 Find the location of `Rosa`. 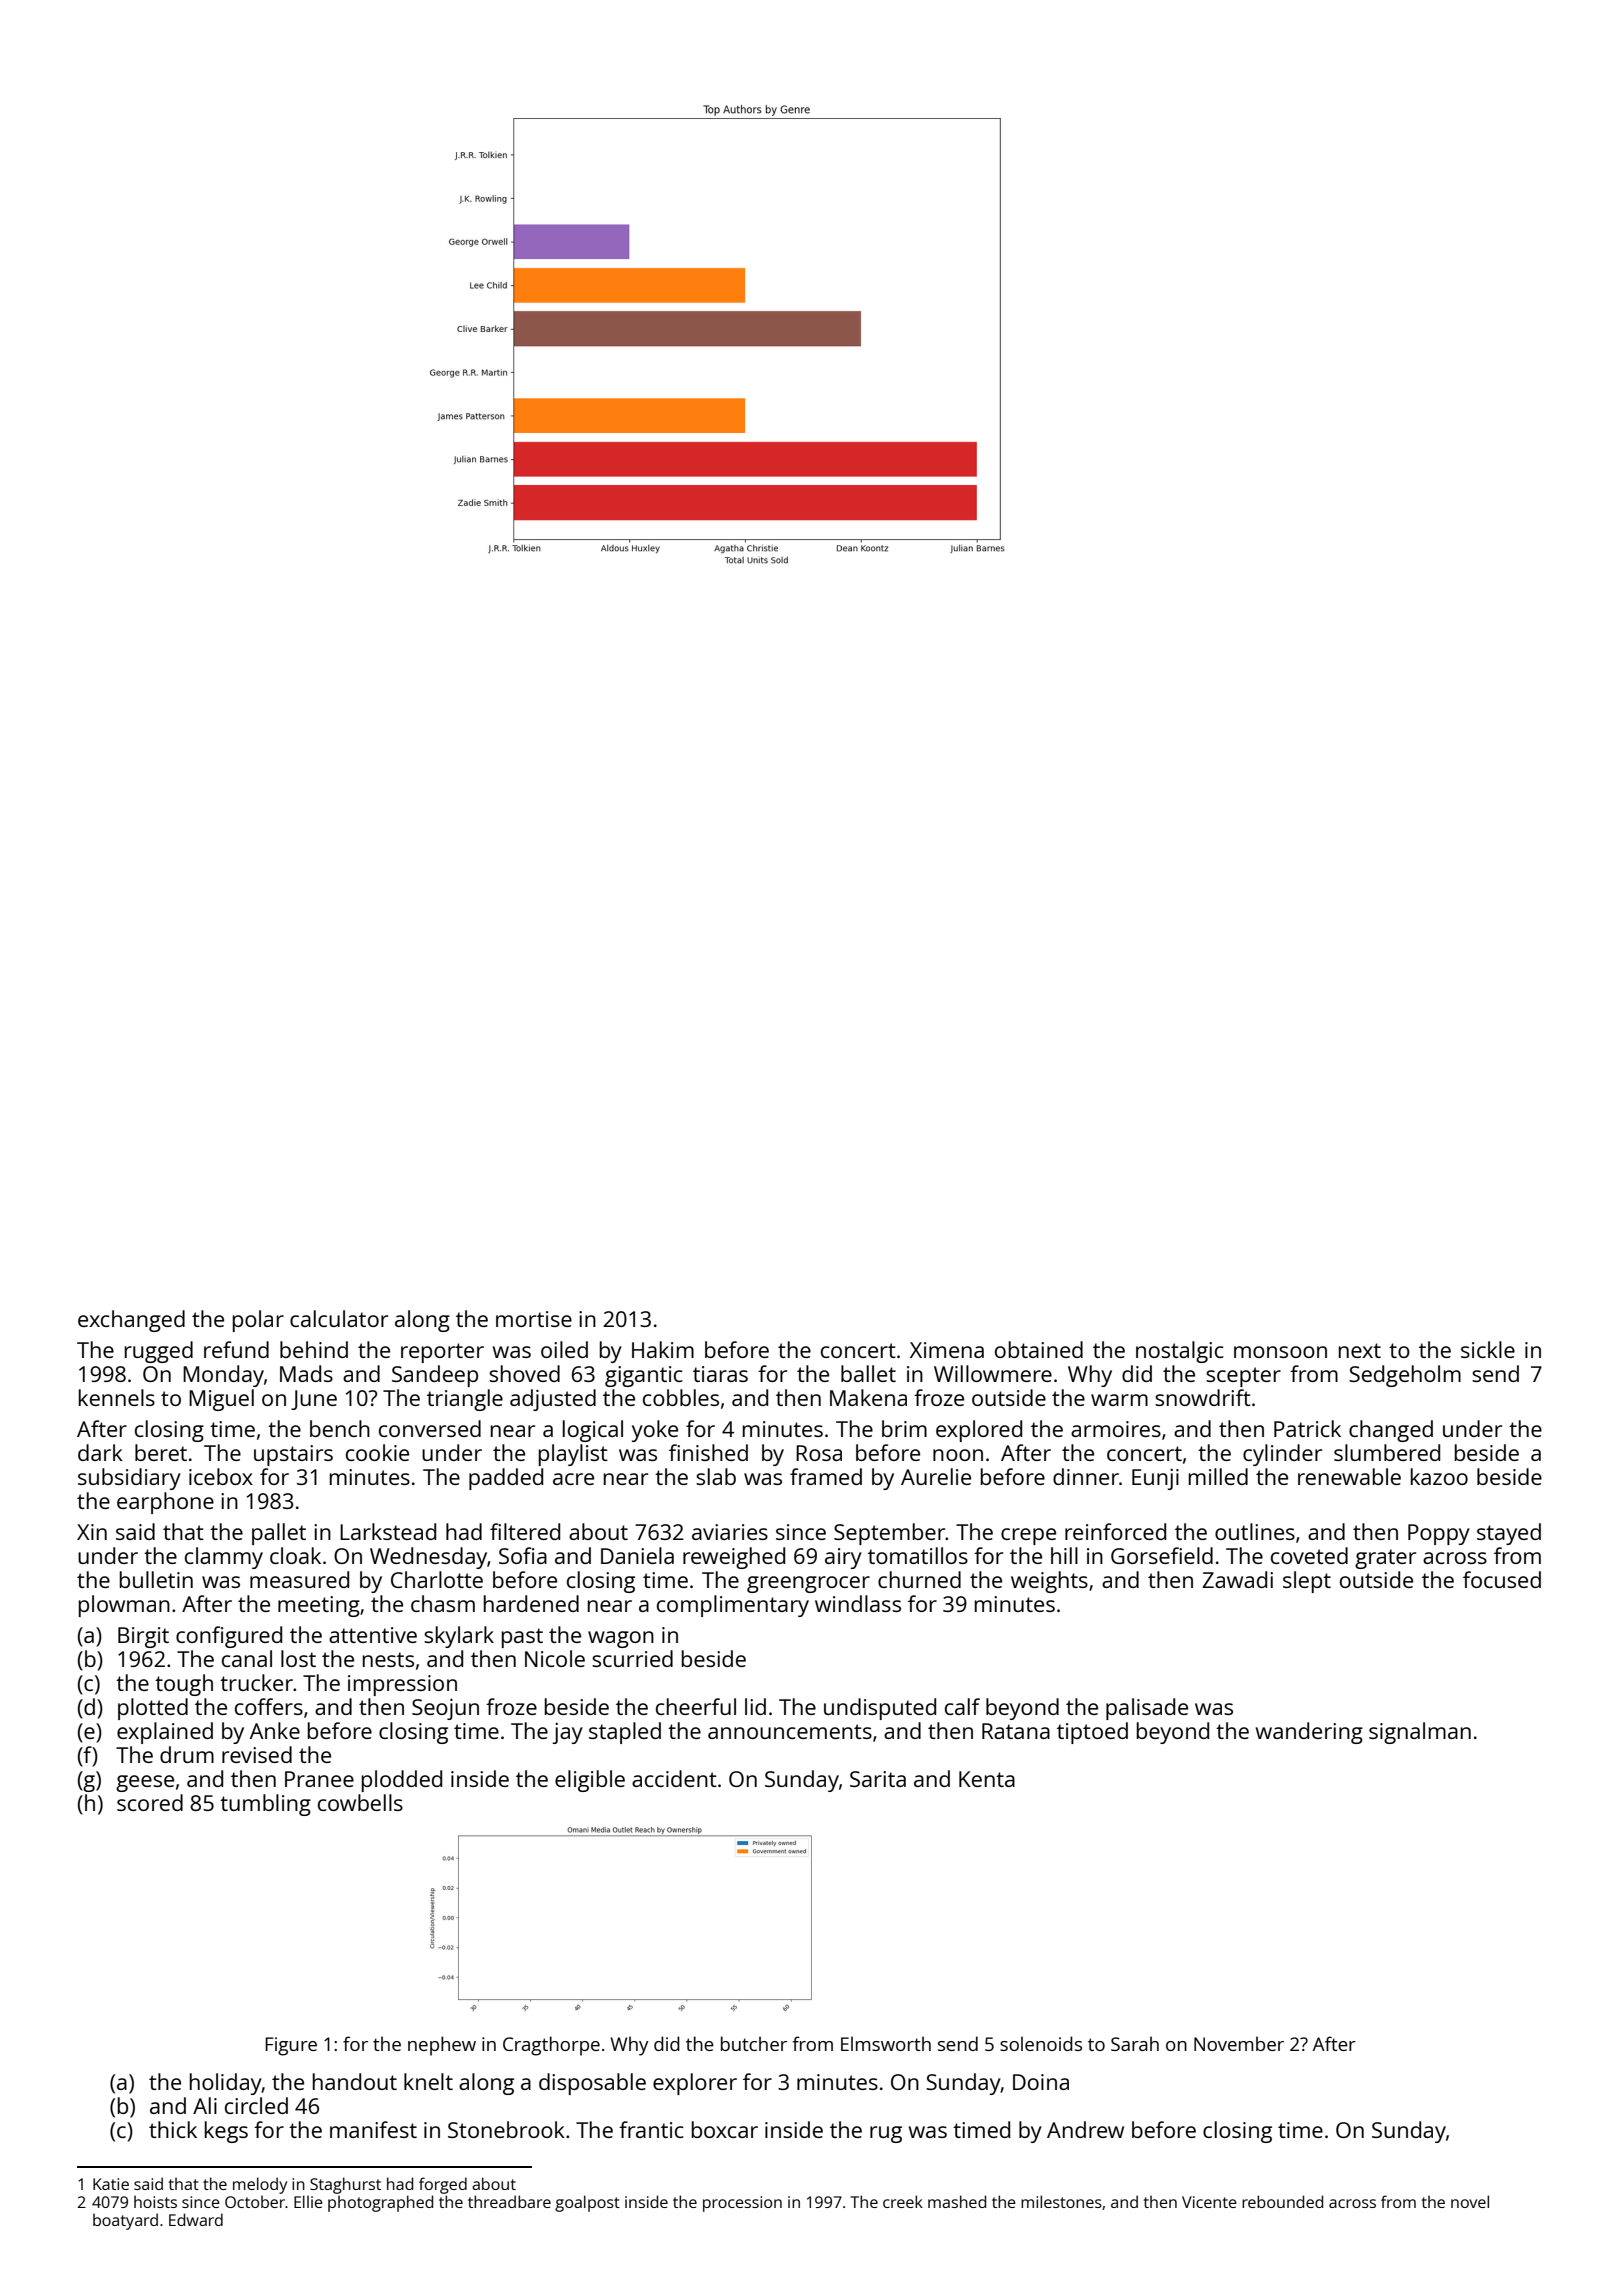

Rosa is located at coordinates (819, 1453).
